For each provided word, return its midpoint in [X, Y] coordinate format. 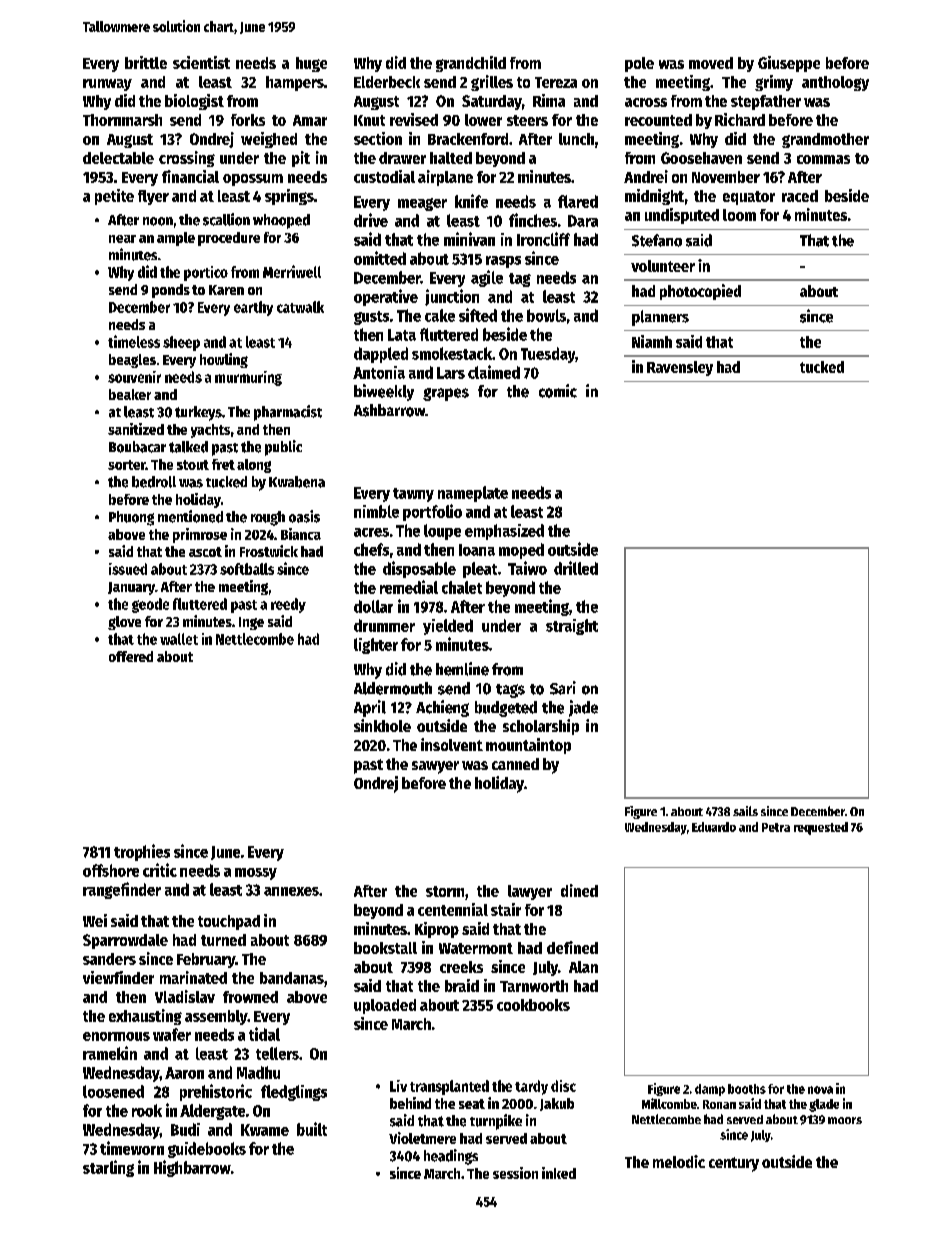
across [646, 102]
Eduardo [714, 827]
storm [445, 891]
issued [128, 569]
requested [821, 828]
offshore [111, 870]
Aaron [184, 1073]
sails [745, 811]
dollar [373, 606]
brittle [146, 62]
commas [823, 159]
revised [414, 119]
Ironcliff [543, 239]
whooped [281, 221]
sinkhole [382, 725]
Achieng [442, 708]
